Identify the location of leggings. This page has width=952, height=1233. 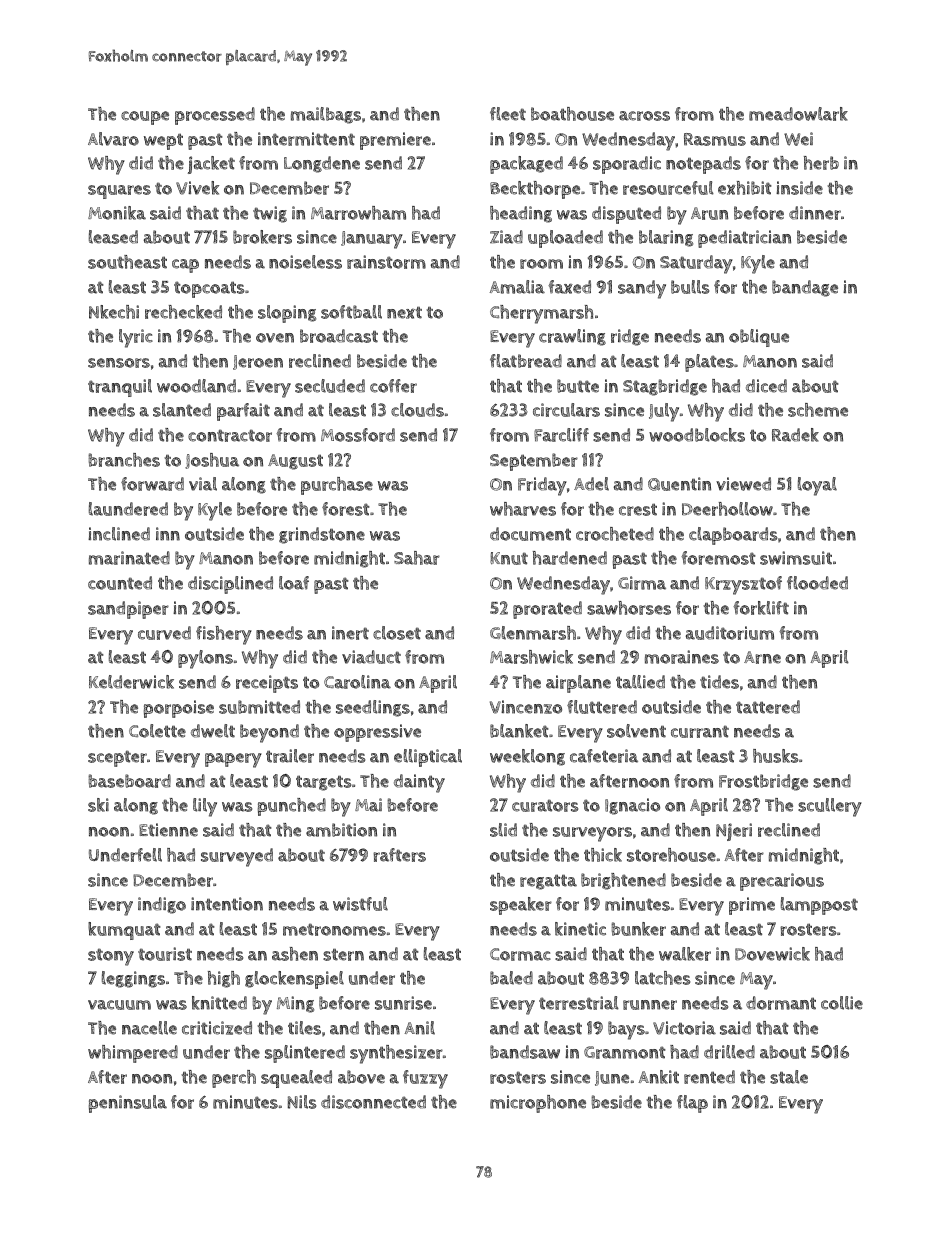
(133, 979).
